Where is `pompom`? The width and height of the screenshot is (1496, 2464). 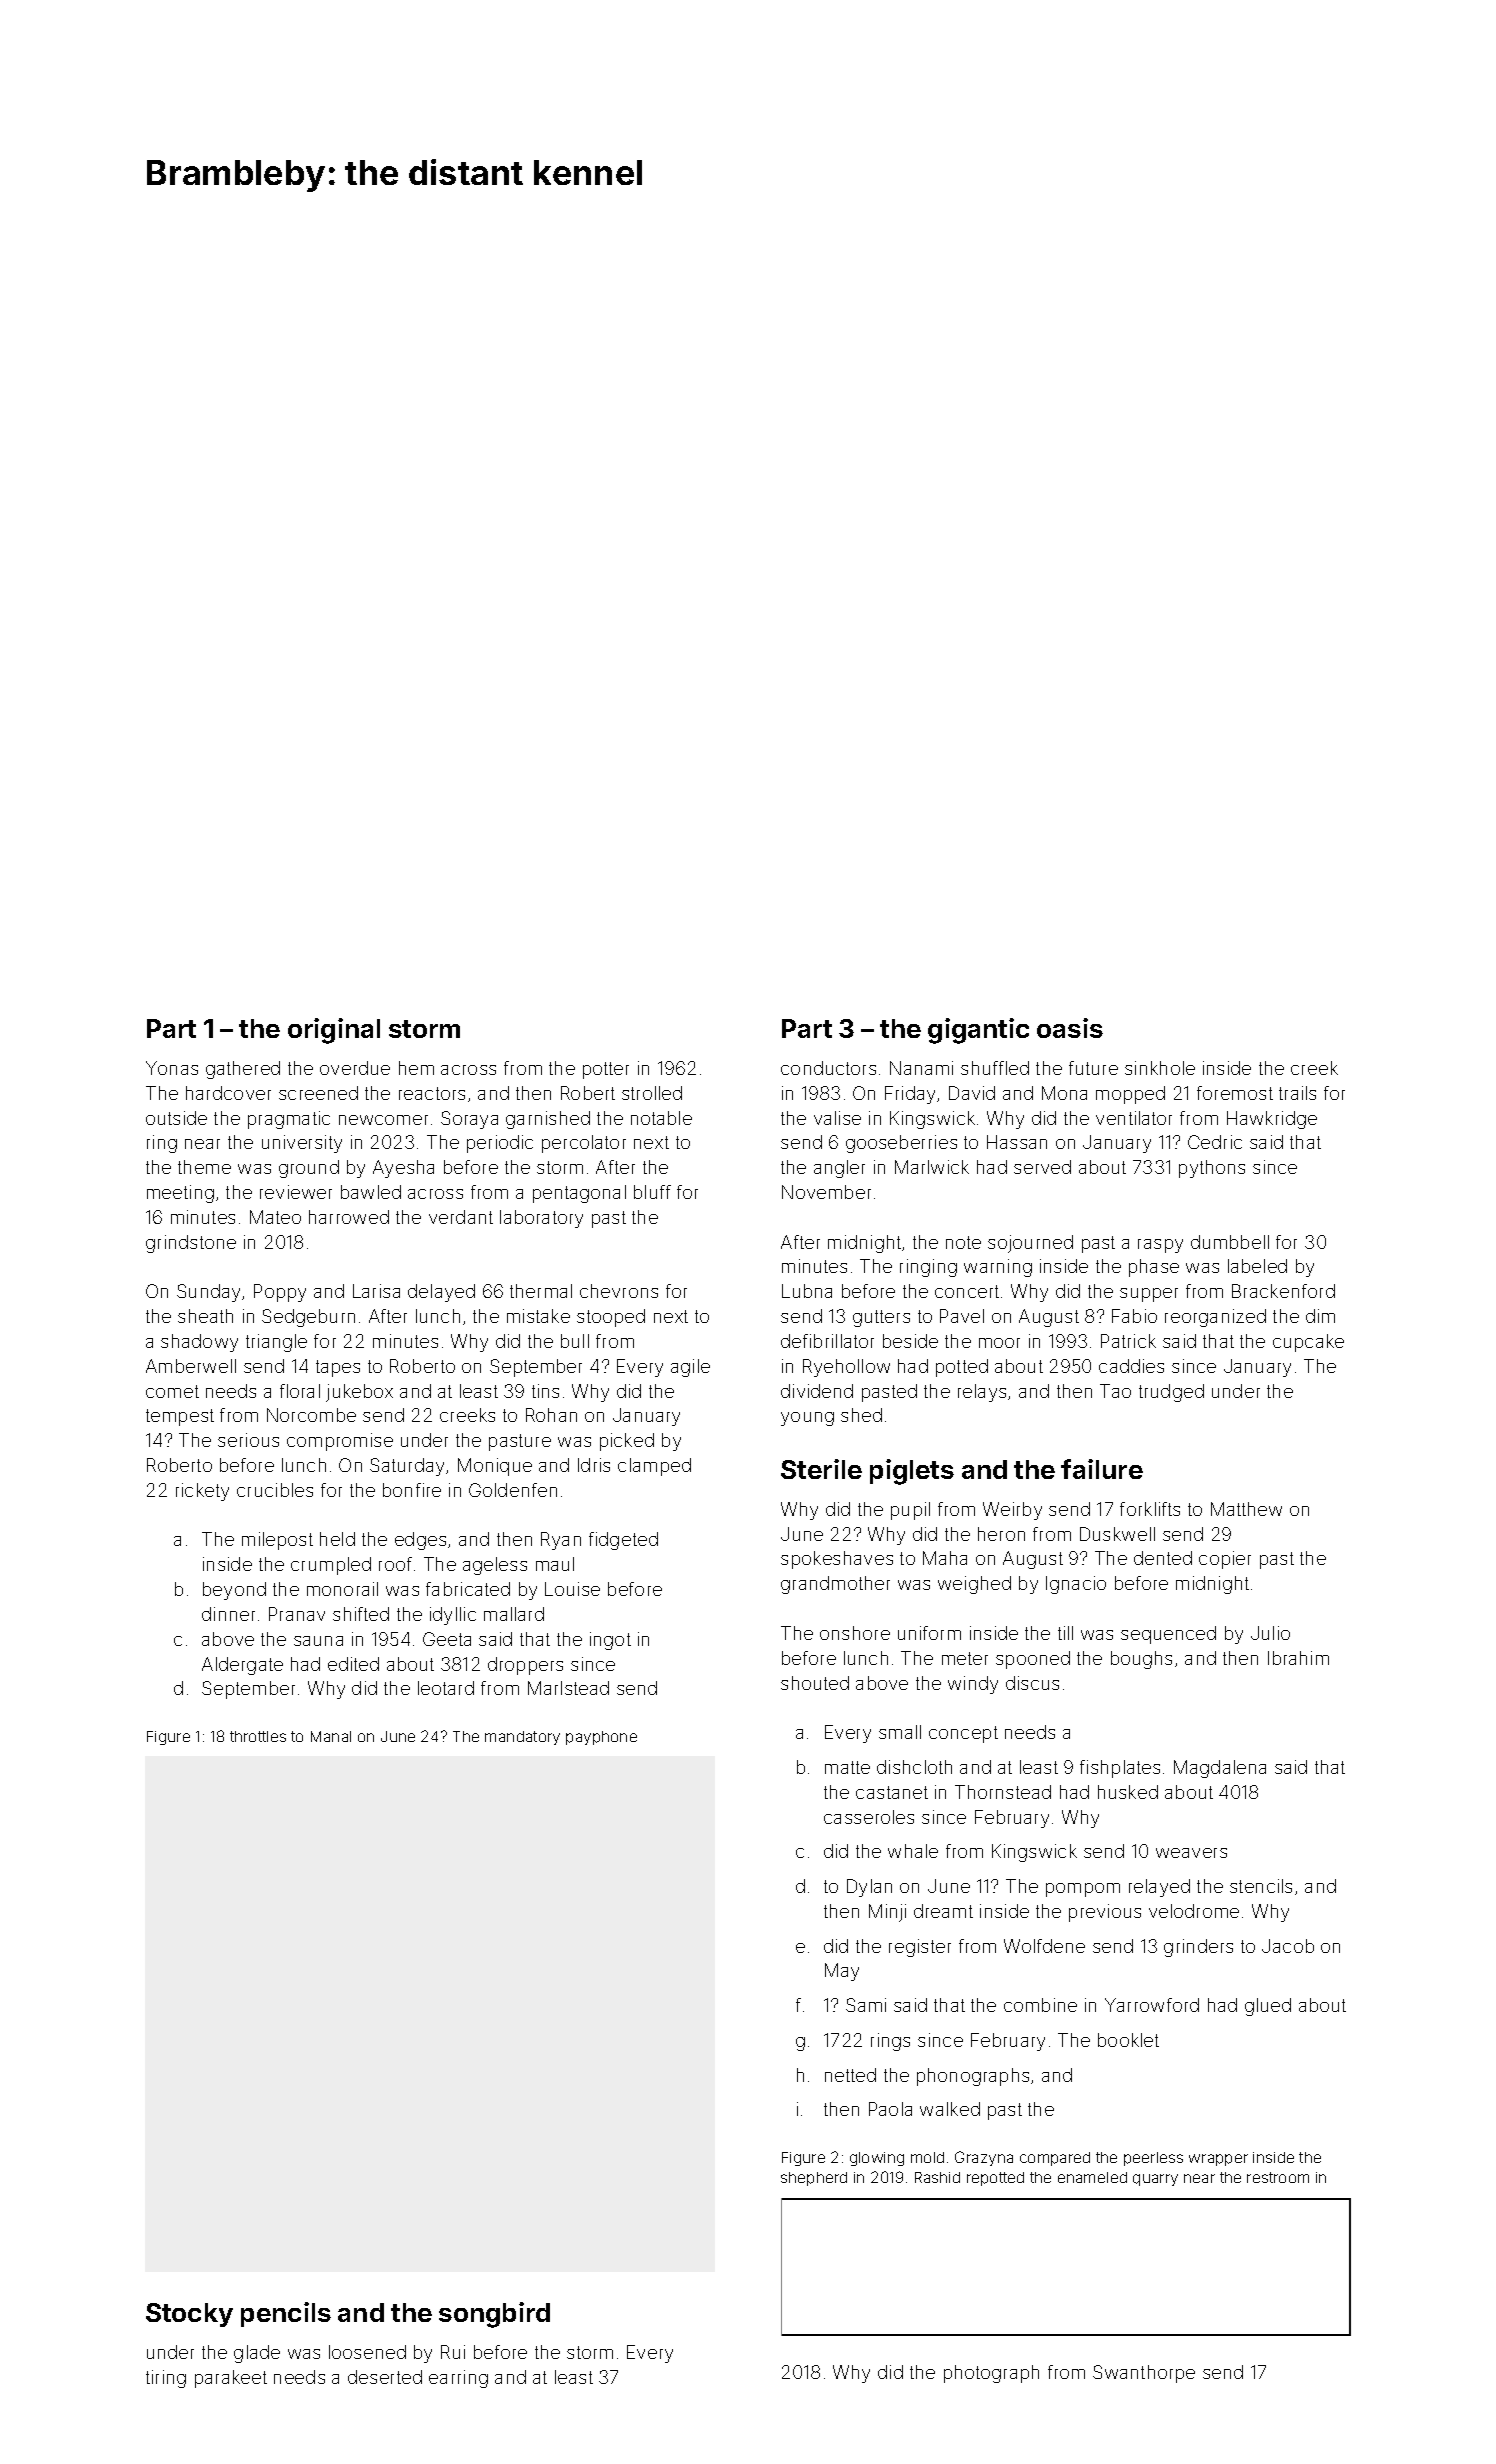 pompom is located at coordinates (1083, 1890).
